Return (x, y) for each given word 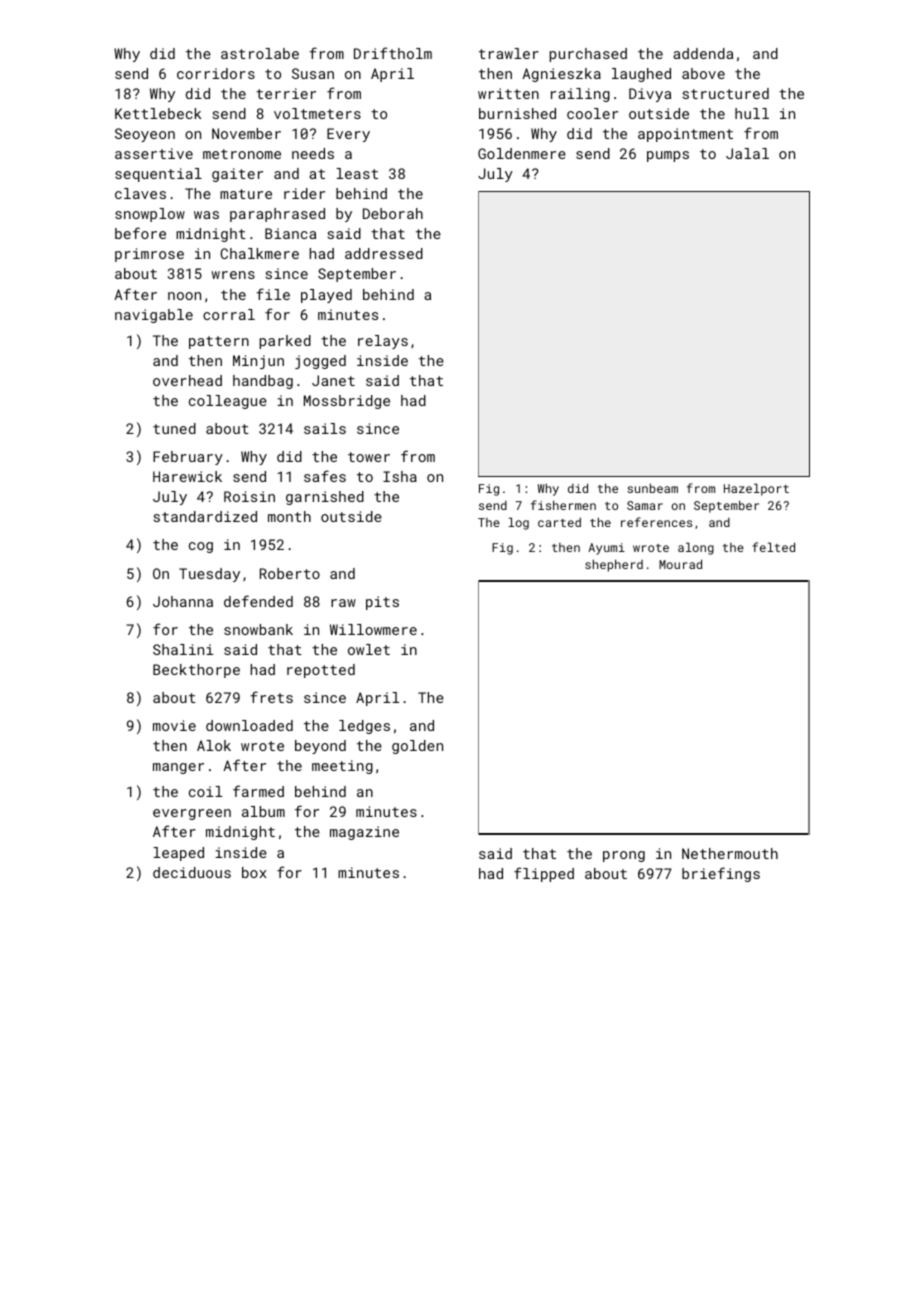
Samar (645, 505)
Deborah (393, 213)
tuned (174, 428)
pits (382, 603)
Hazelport (756, 489)
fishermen (563, 505)
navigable (154, 316)
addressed (384, 253)
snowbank (258, 629)
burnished (517, 113)
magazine (364, 833)
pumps (668, 156)
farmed (258, 791)
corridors (216, 73)
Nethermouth (730, 853)
